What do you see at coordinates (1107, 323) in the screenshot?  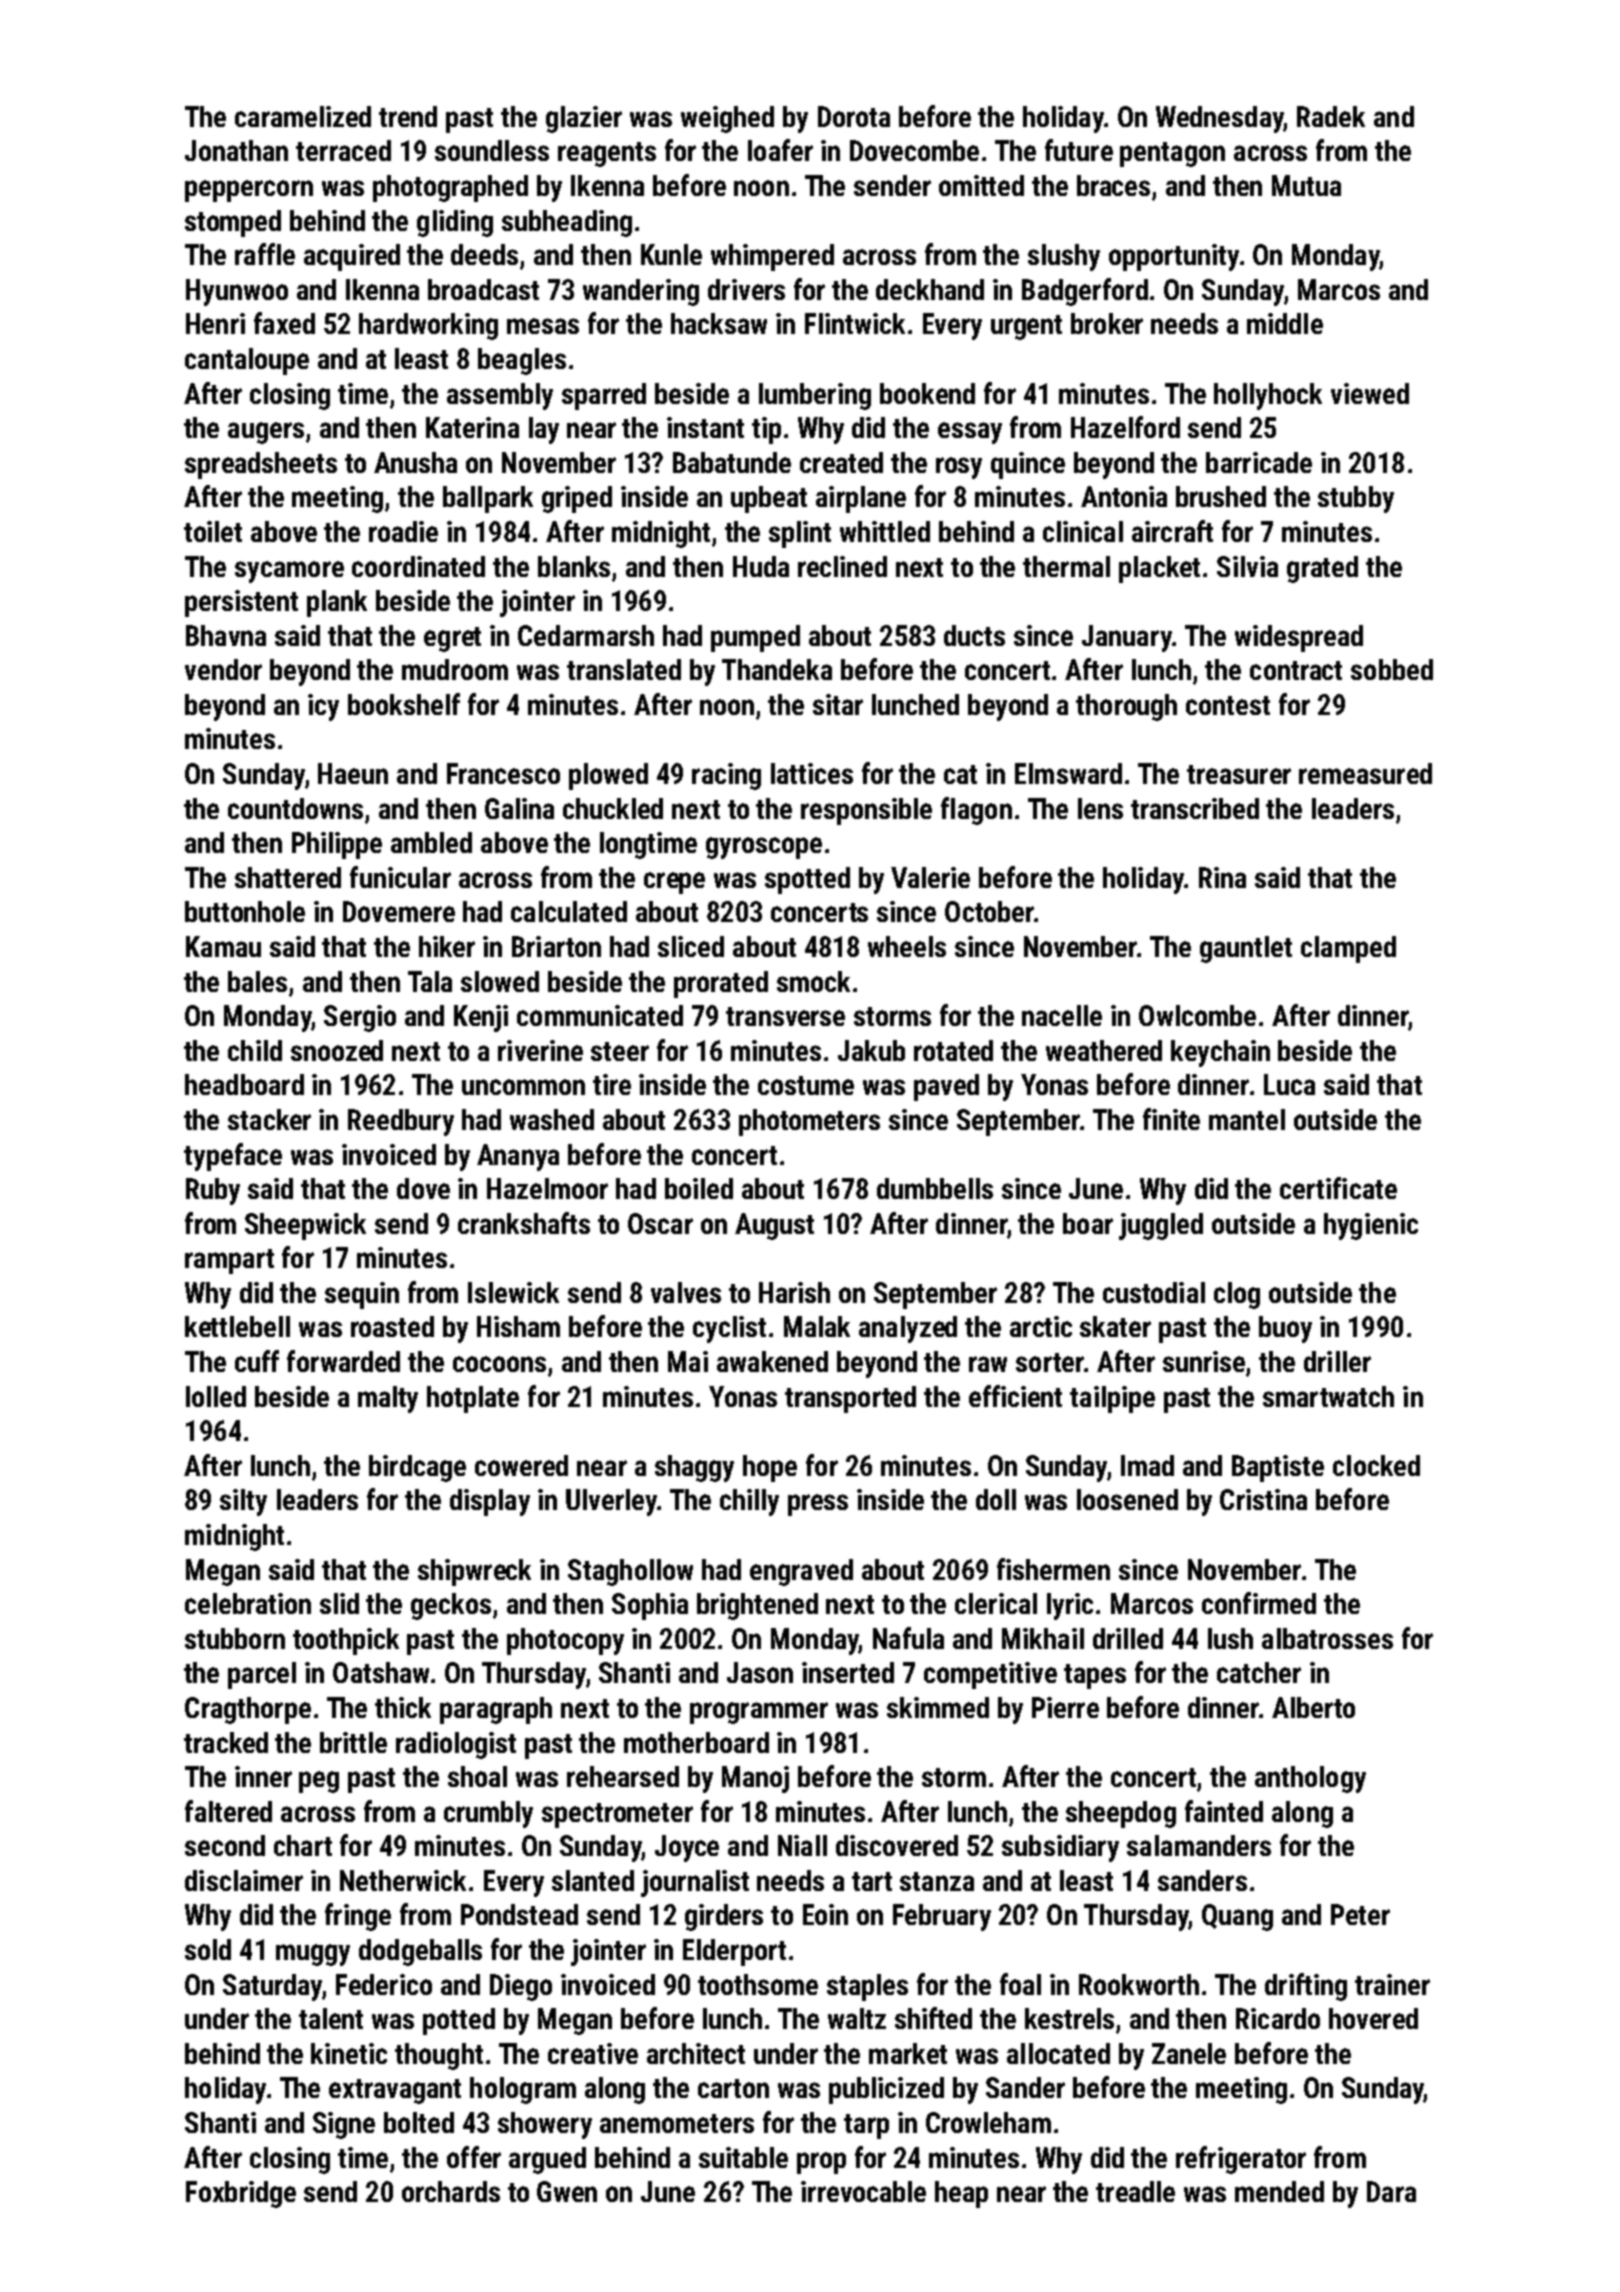 I see `broker` at bounding box center [1107, 323].
